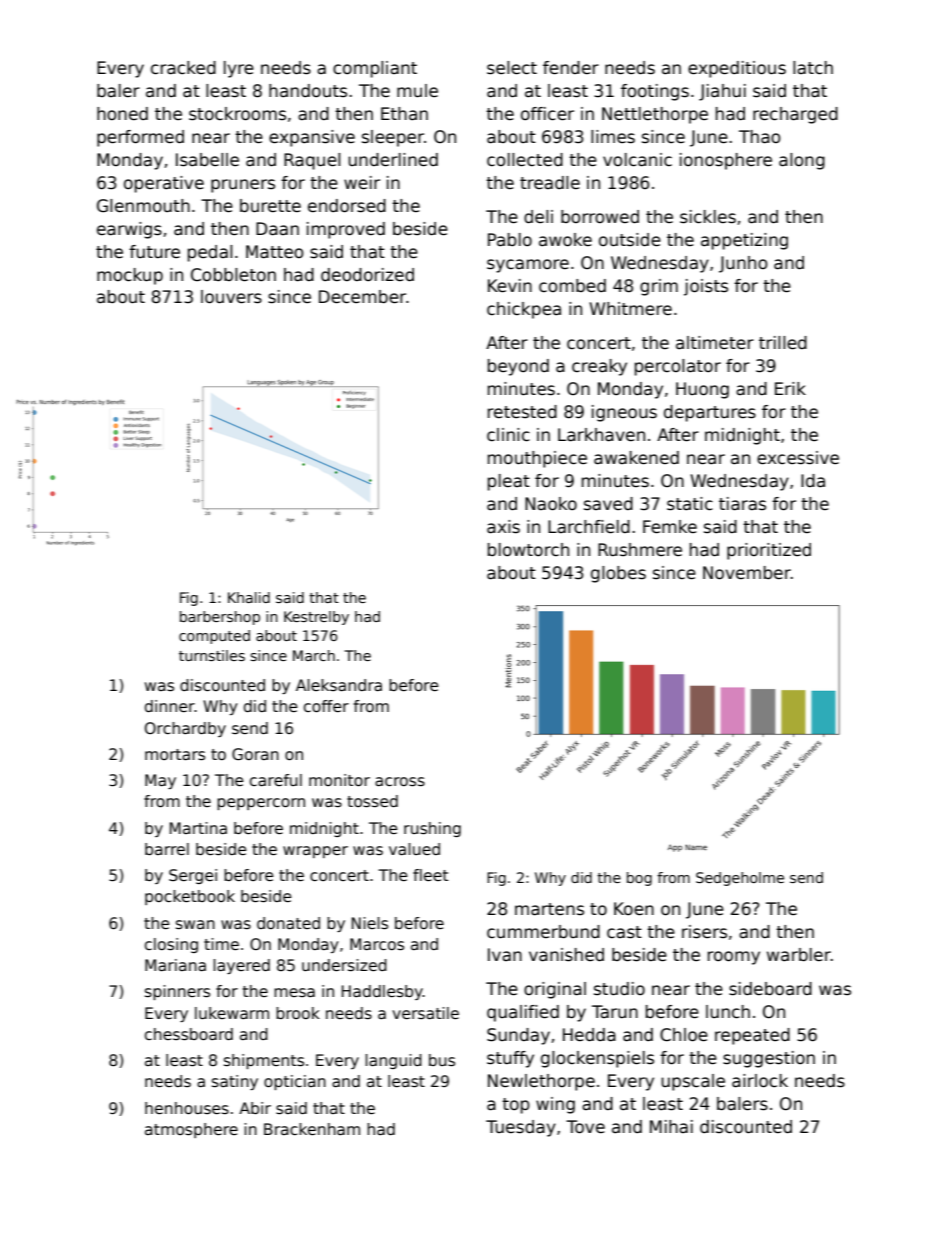 The width and height of the image is (952, 1233). I want to click on deodorized, so click(367, 275).
